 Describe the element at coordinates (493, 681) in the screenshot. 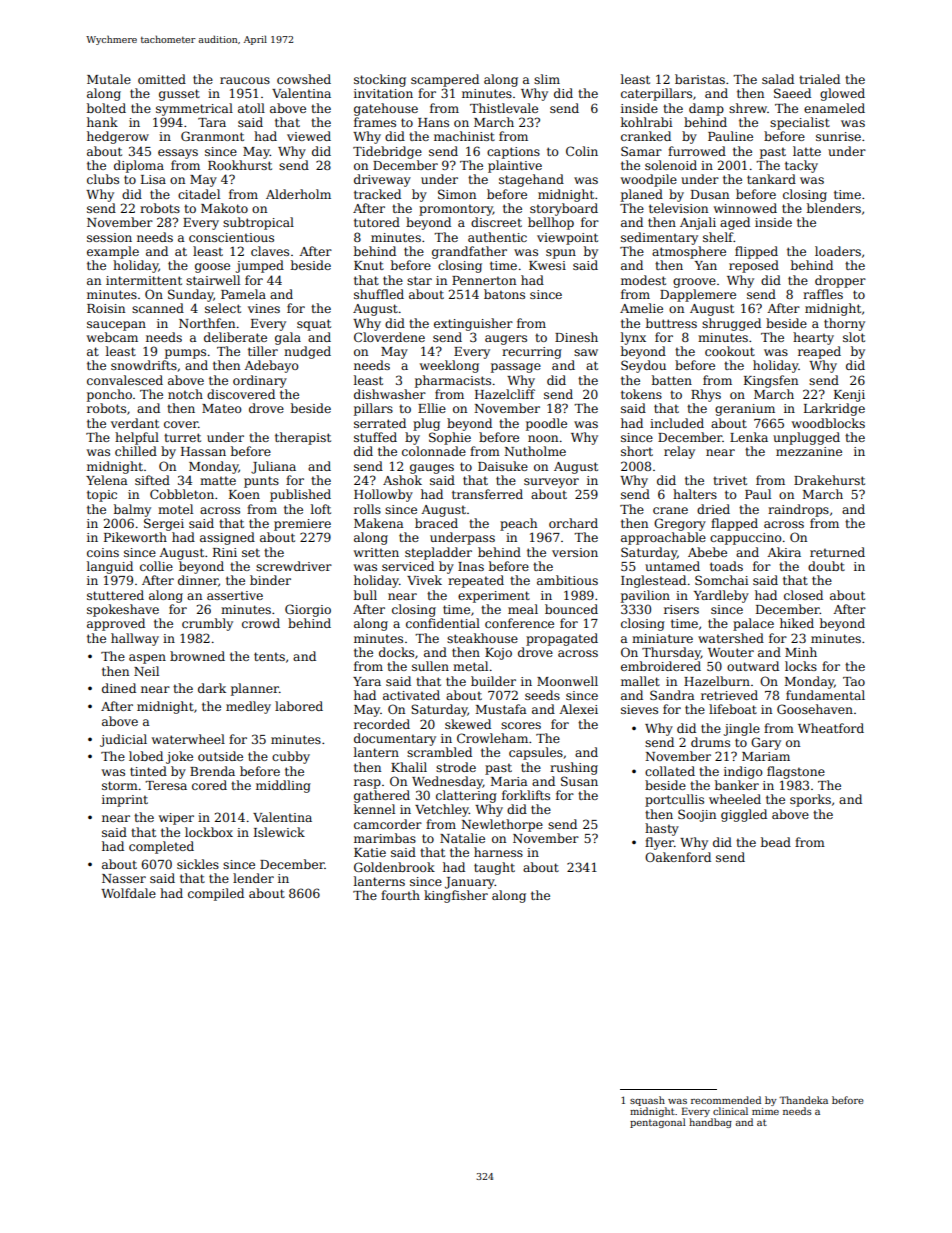

I see `builder` at that location.
